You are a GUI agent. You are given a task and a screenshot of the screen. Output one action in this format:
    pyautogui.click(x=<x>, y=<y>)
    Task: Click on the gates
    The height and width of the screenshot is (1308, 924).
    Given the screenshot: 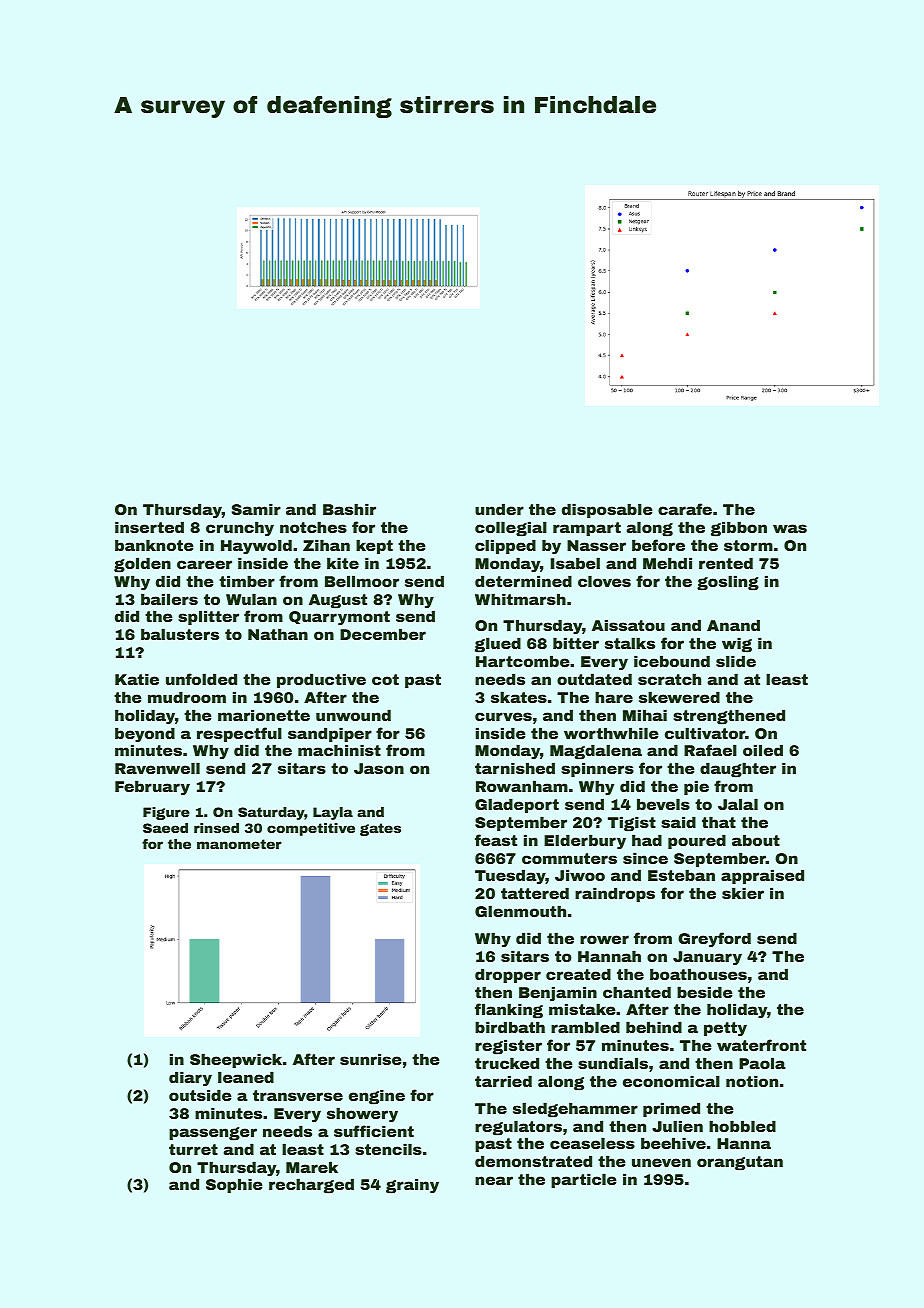 What is the action you would take?
    pyautogui.click(x=380, y=829)
